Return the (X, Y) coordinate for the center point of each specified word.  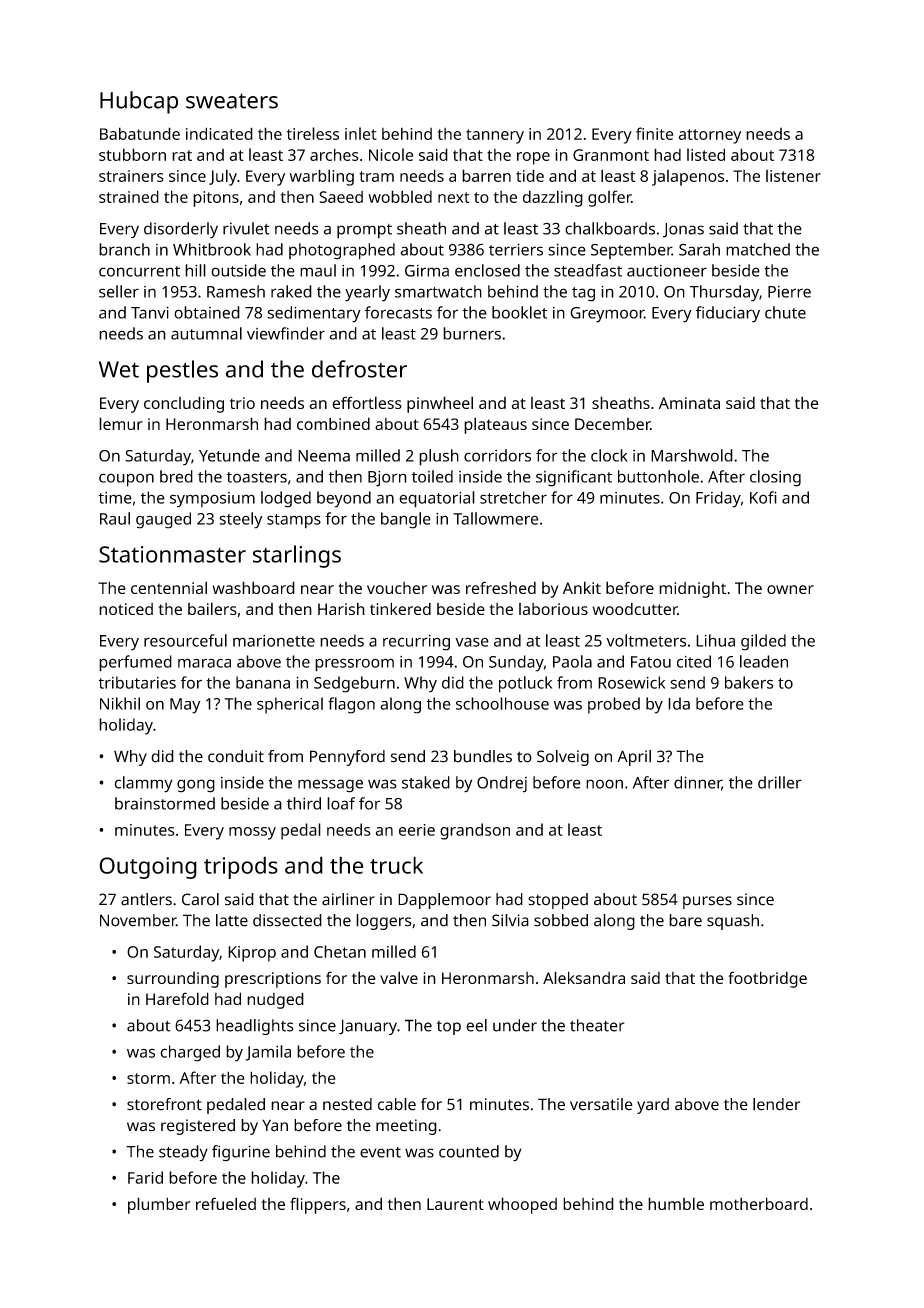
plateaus (495, 425)
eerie (417, 830)
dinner (698, 783)
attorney (709, 136)
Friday (718, 499)
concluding (184, 404)
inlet (361, 133)
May (185, 706)
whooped (522, 1205)
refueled (226, 1203)
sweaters (232, 101)
